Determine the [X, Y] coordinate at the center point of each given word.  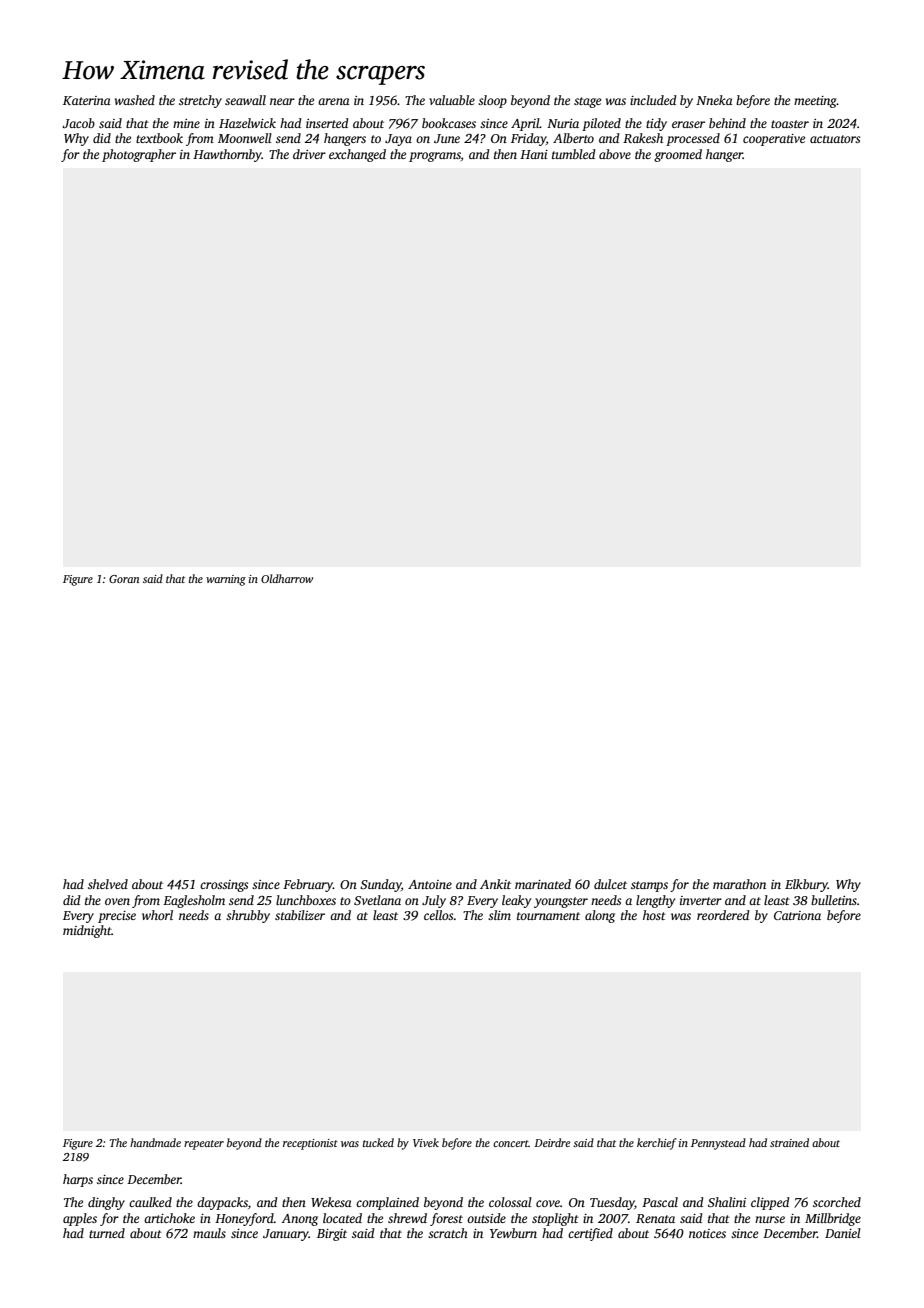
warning [226, 580]
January [286, 1235]
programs [435, 157]
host [654, 915]
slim [499, 915]
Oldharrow [287, 578]
